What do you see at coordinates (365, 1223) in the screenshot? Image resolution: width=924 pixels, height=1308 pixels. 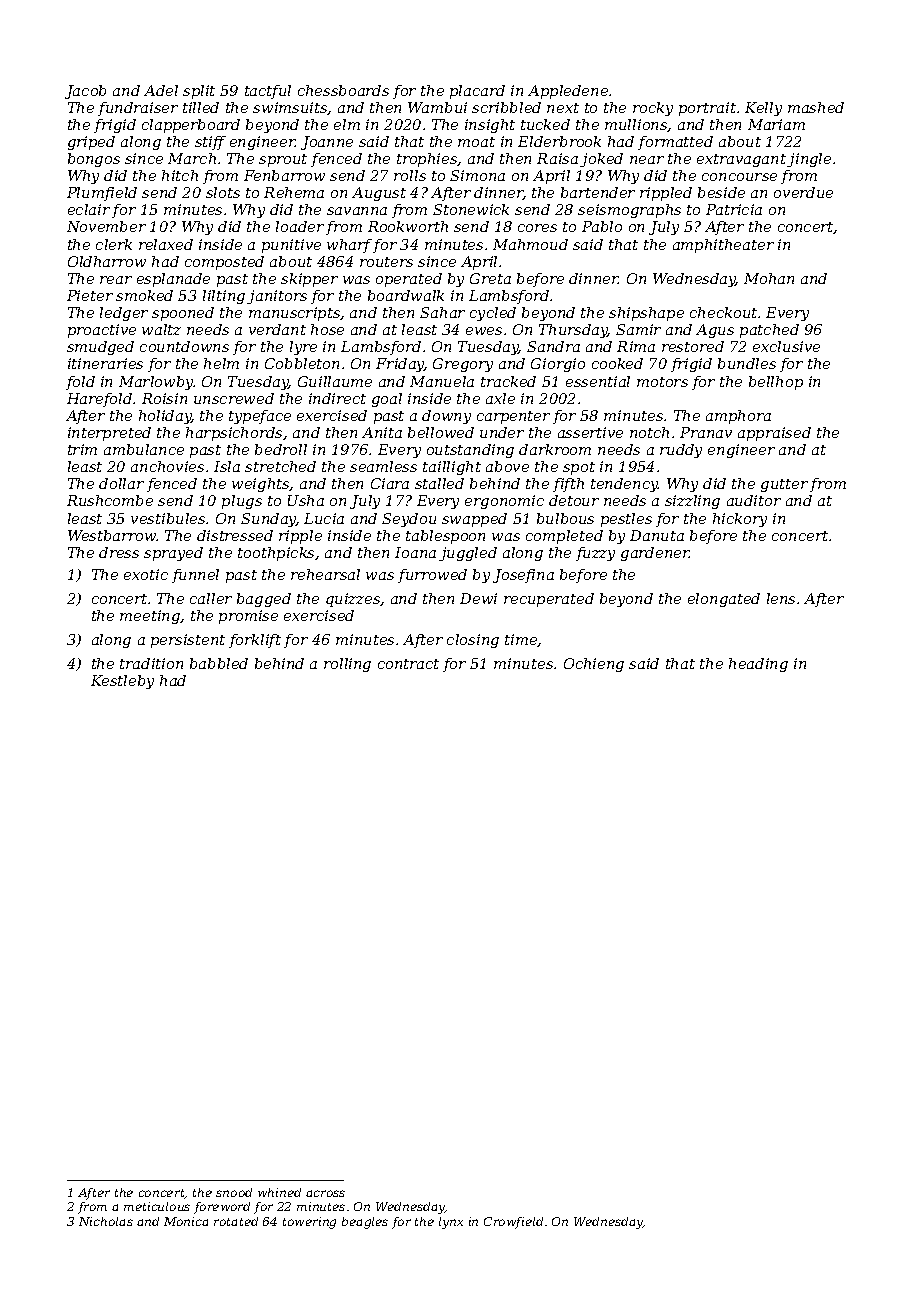 I see `beagles` at bounding box center [365, 1223].
